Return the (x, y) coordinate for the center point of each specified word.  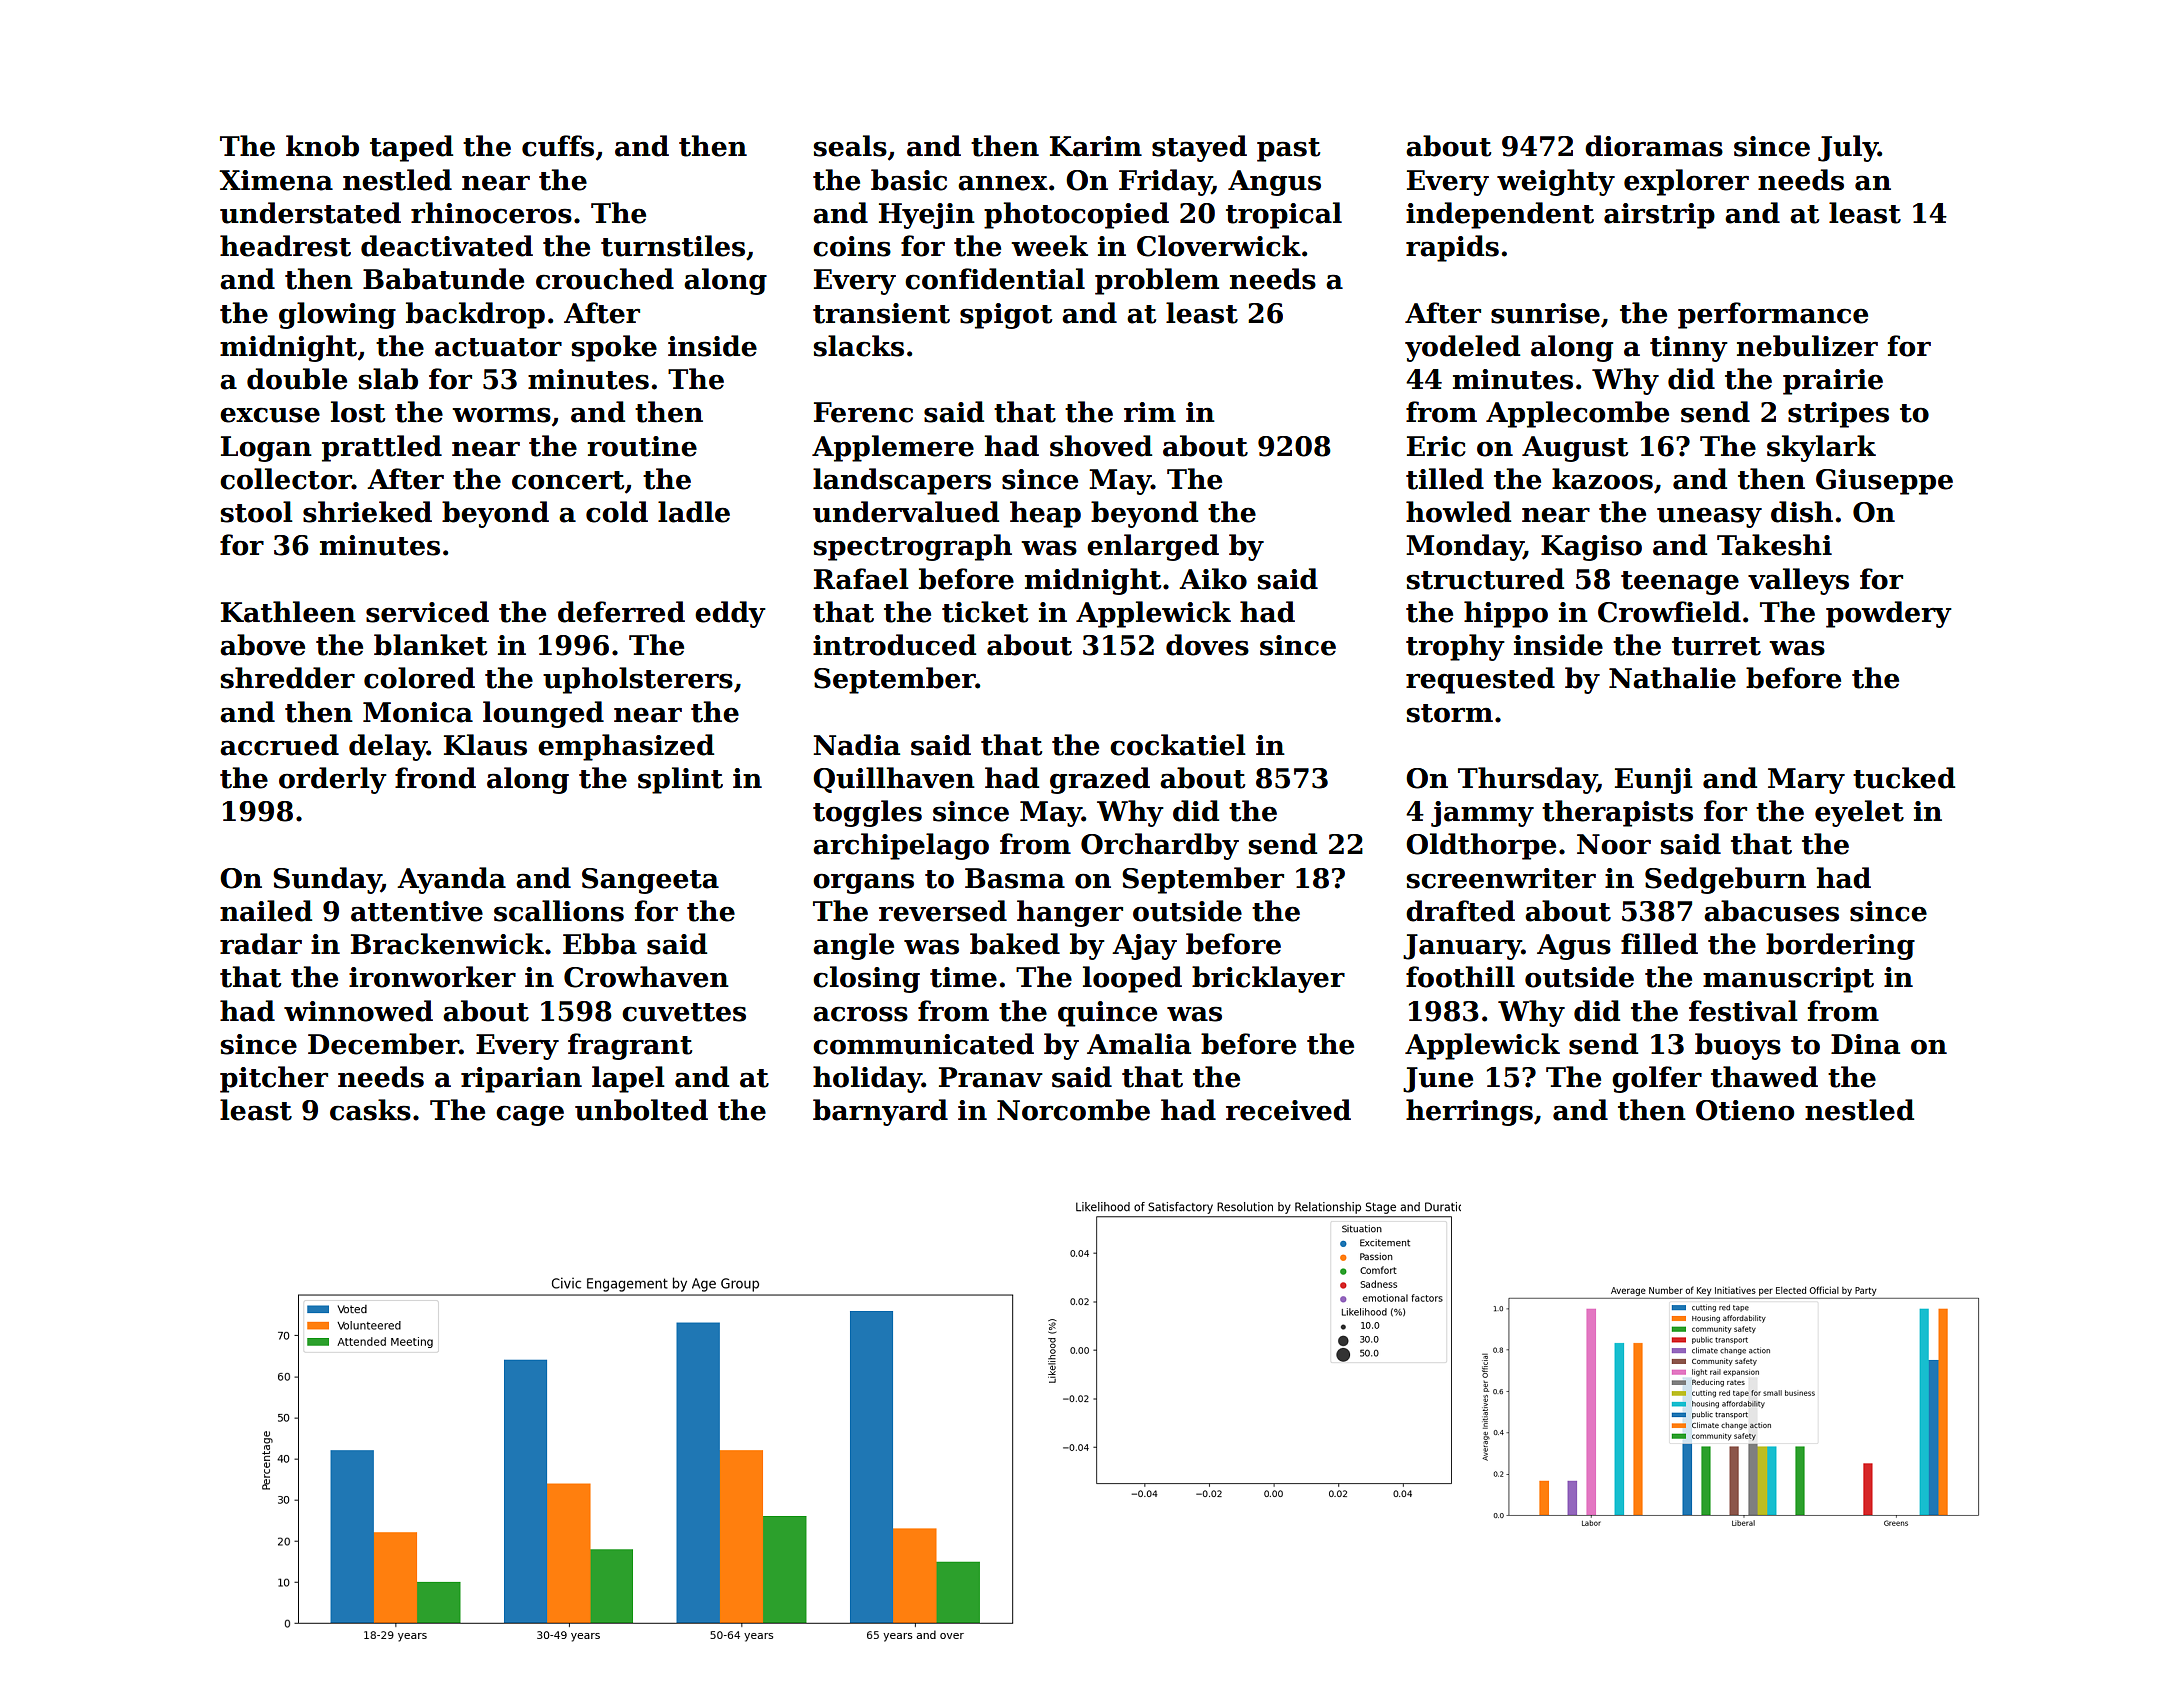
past (1288, 150)
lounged (543, 714)
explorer (1686, 182)
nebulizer (1807, 346)
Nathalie (1672, 678)
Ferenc (863, 412)
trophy (1455, 647)
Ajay (1144, 947)
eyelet (1859, 813)
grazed (1100, 780)
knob (322, 146)
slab (388, 379)
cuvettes (684, 1012)
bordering (1840, 946)
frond (435, 778)
